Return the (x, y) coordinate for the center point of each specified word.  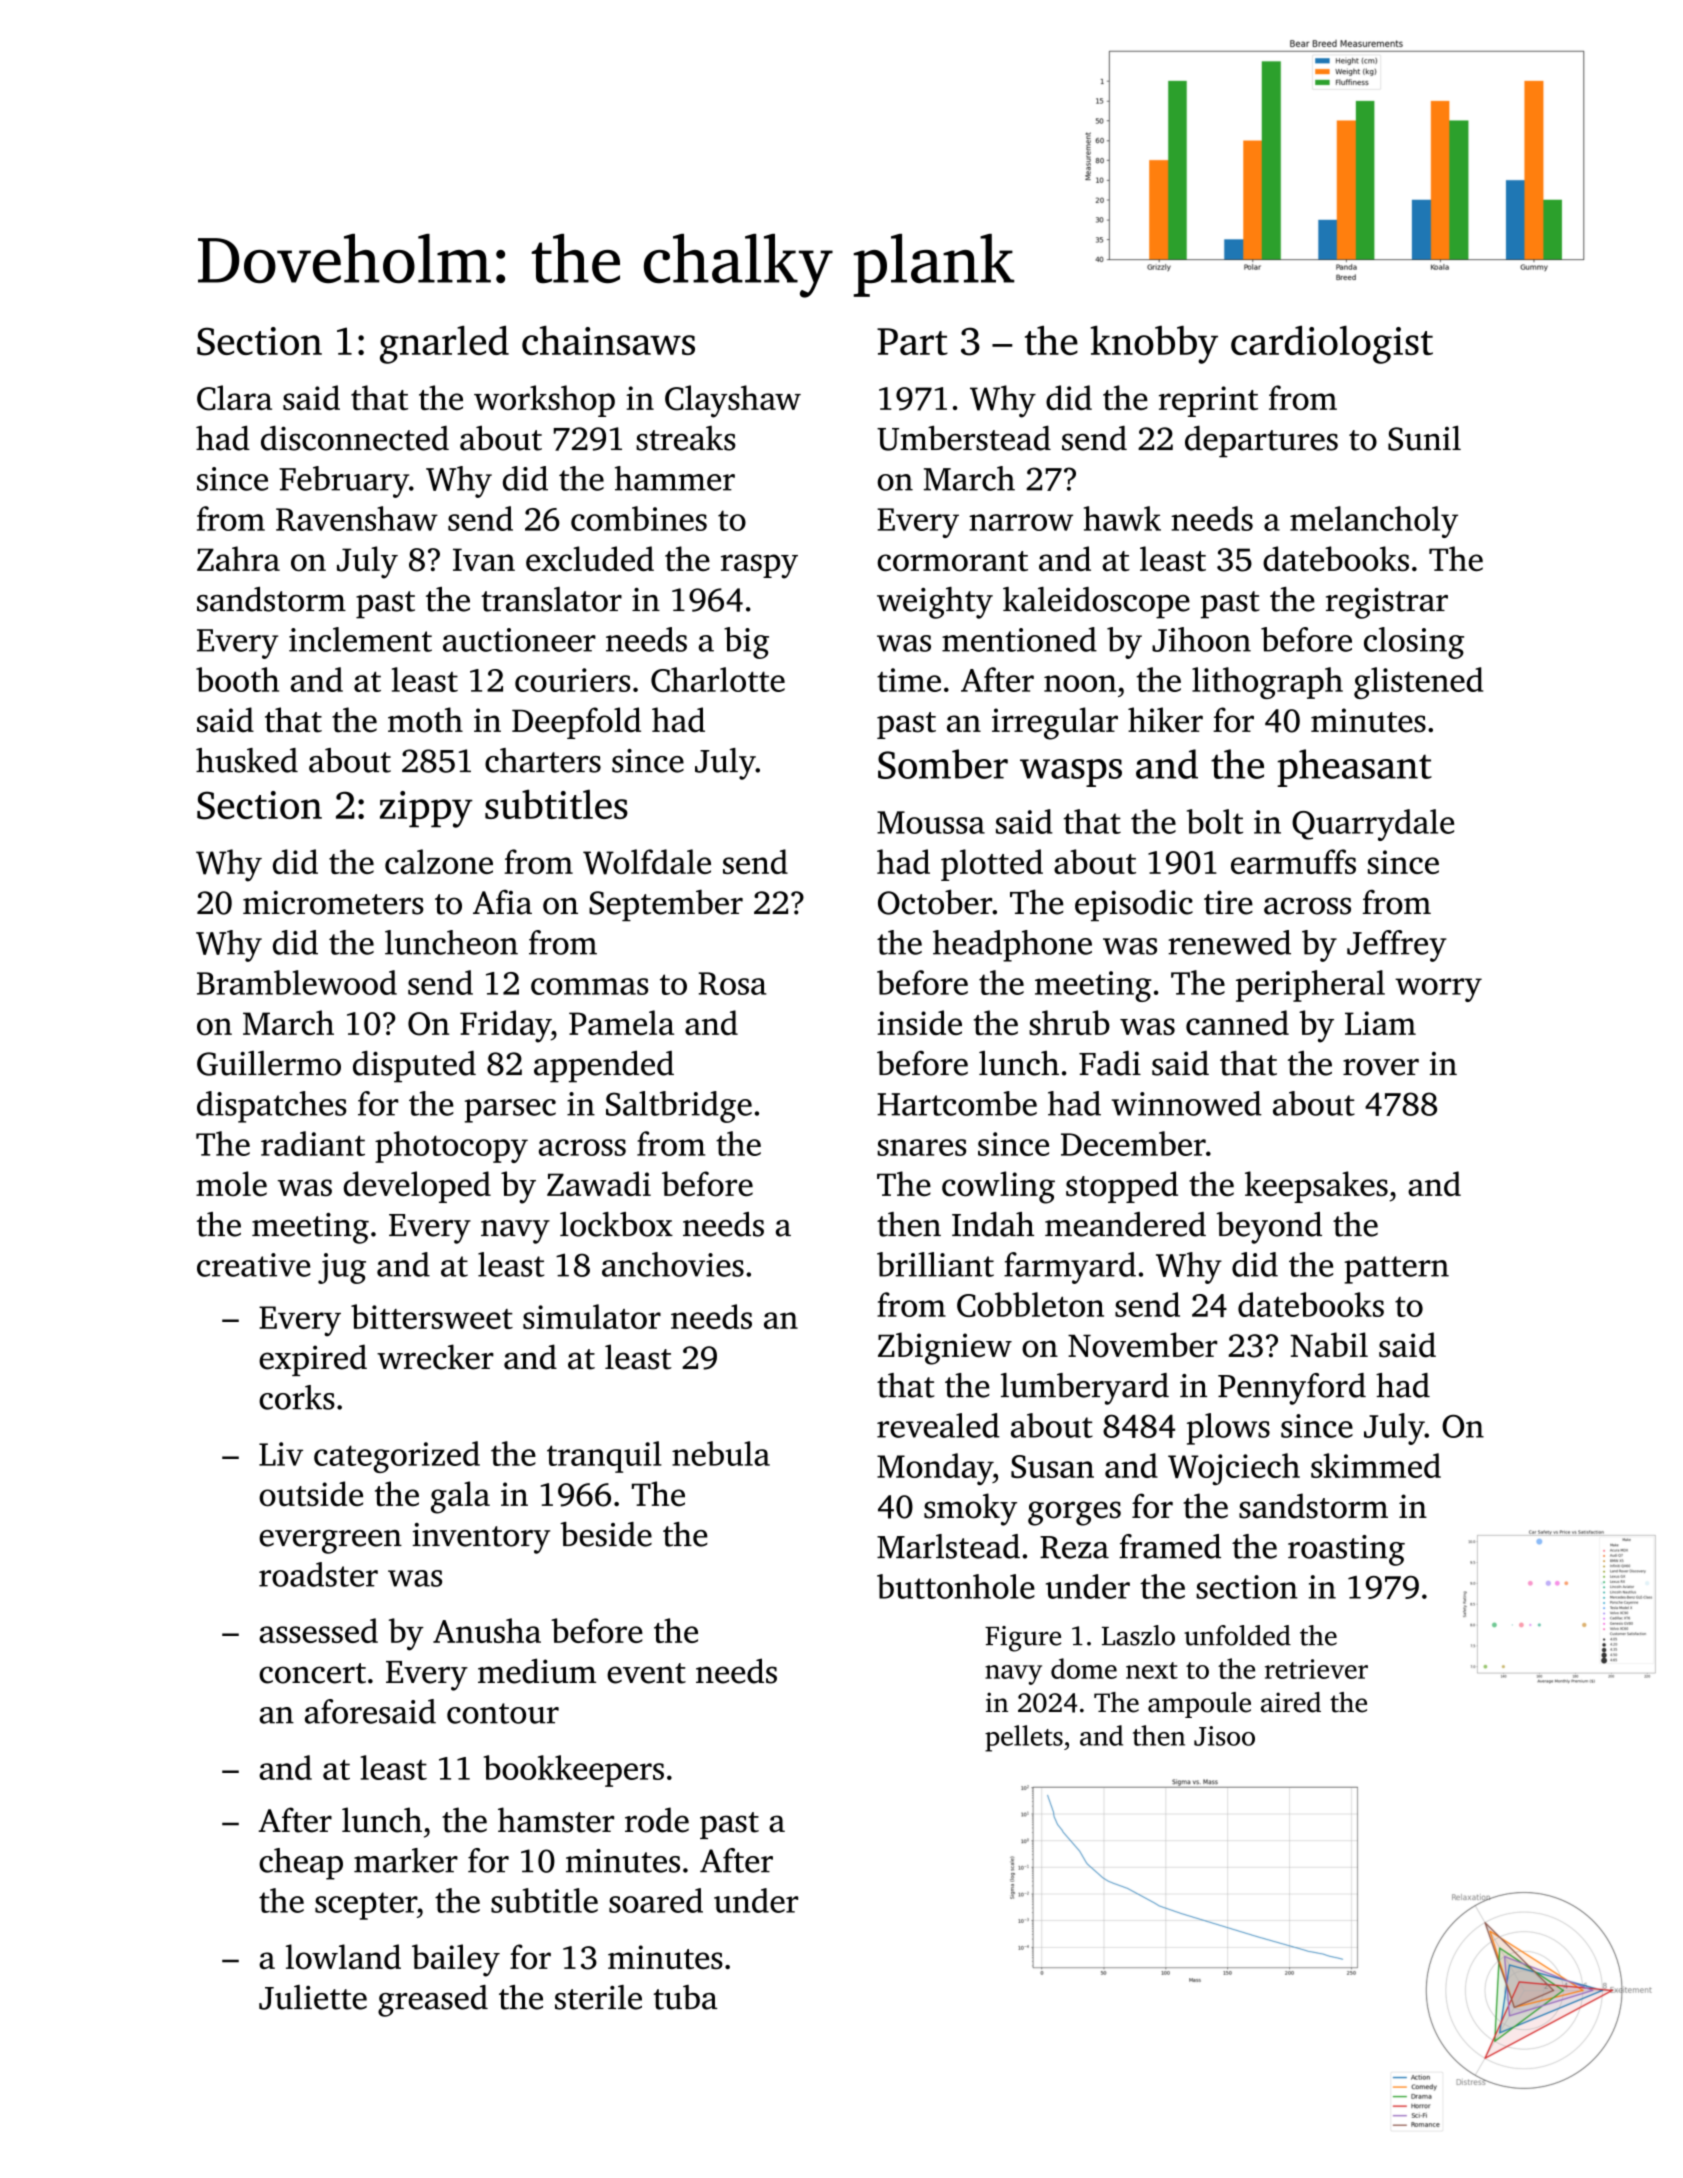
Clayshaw (733, 401)
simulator (592, 1316)
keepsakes (1316, 1187)
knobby (1154, 345)
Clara (234, 398)
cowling (998, 1187)
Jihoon (1201, 639)
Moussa (931, 822)
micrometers (333, 902)
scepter (366, 1906)
